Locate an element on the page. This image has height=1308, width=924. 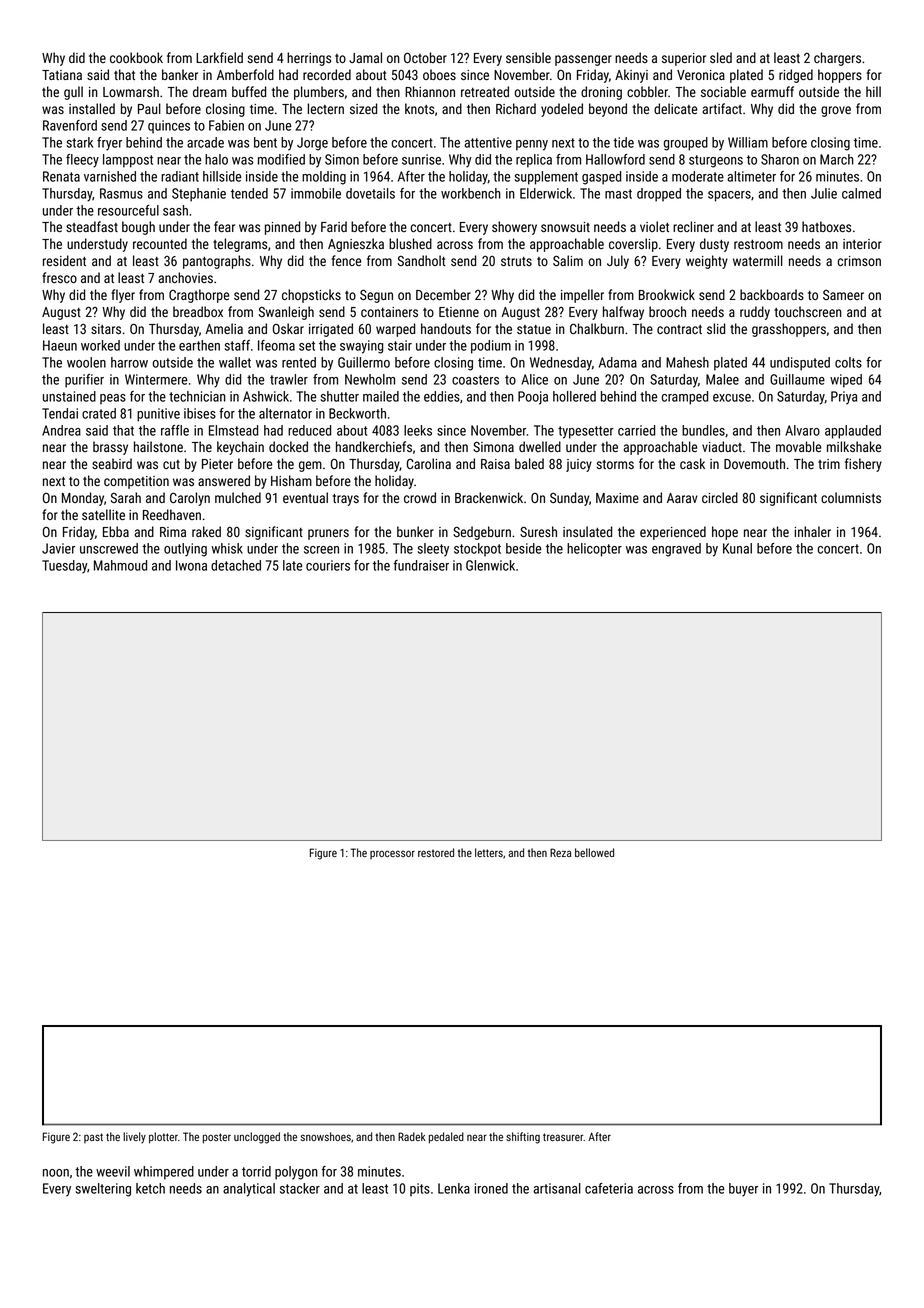
bellowed is located at coordinates (594, 852).
